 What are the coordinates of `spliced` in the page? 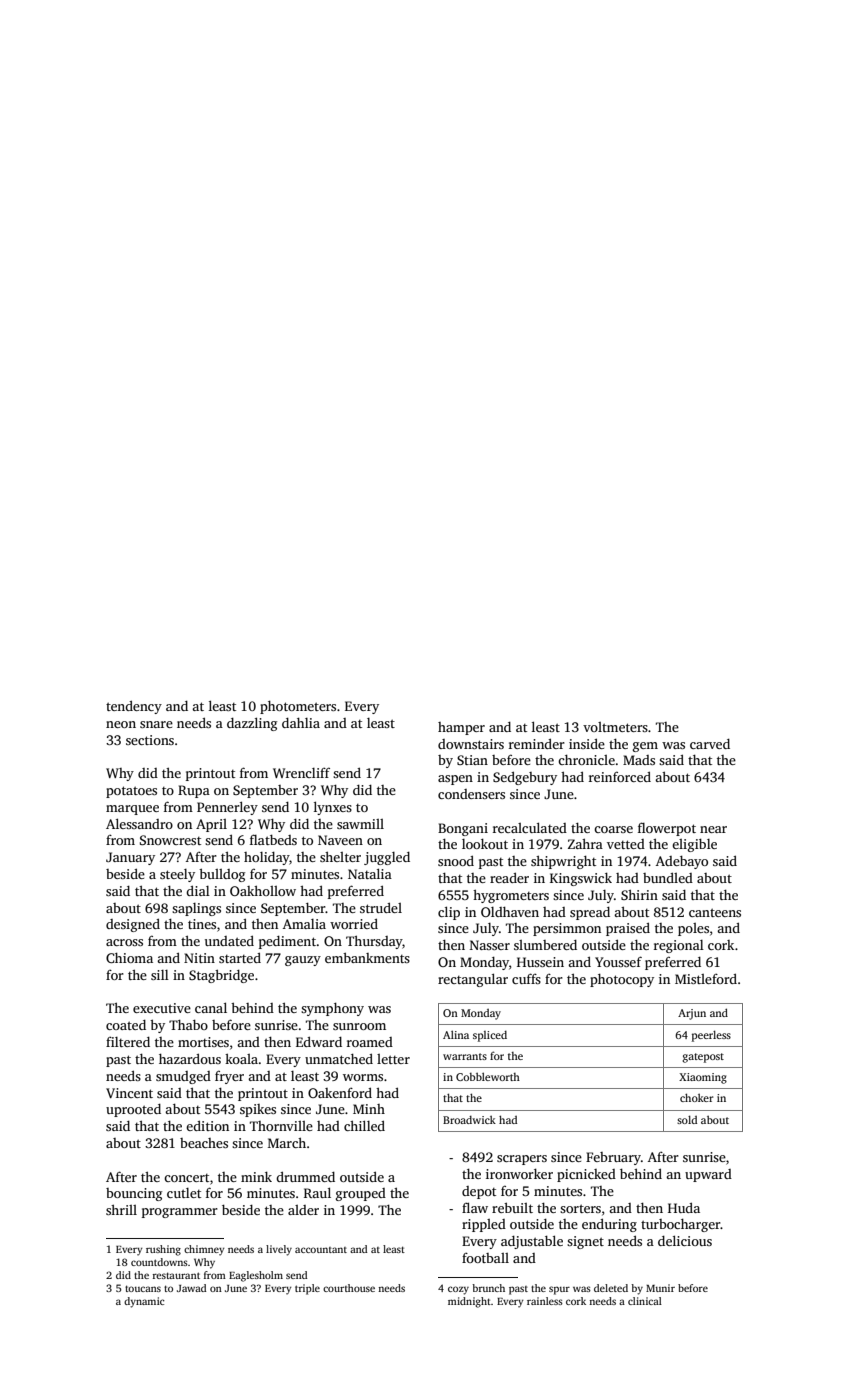 It's located at (490, 1036).
